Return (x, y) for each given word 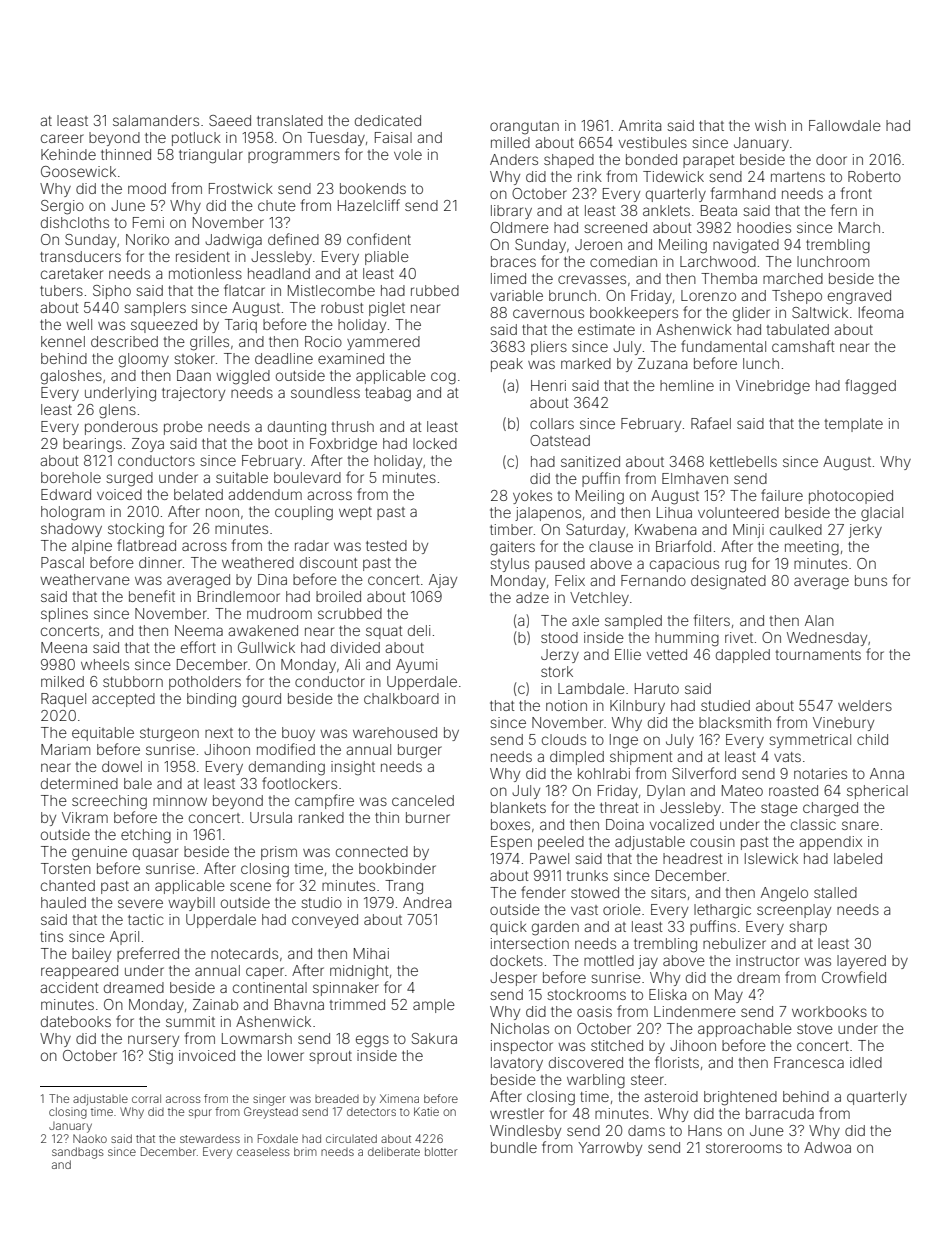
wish (770, 125)
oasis (594, 1011)
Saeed (230, 120)
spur (200, 1113)
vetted (667, 654)
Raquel (63, 700)
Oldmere (519, 227)
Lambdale (591, 688)
